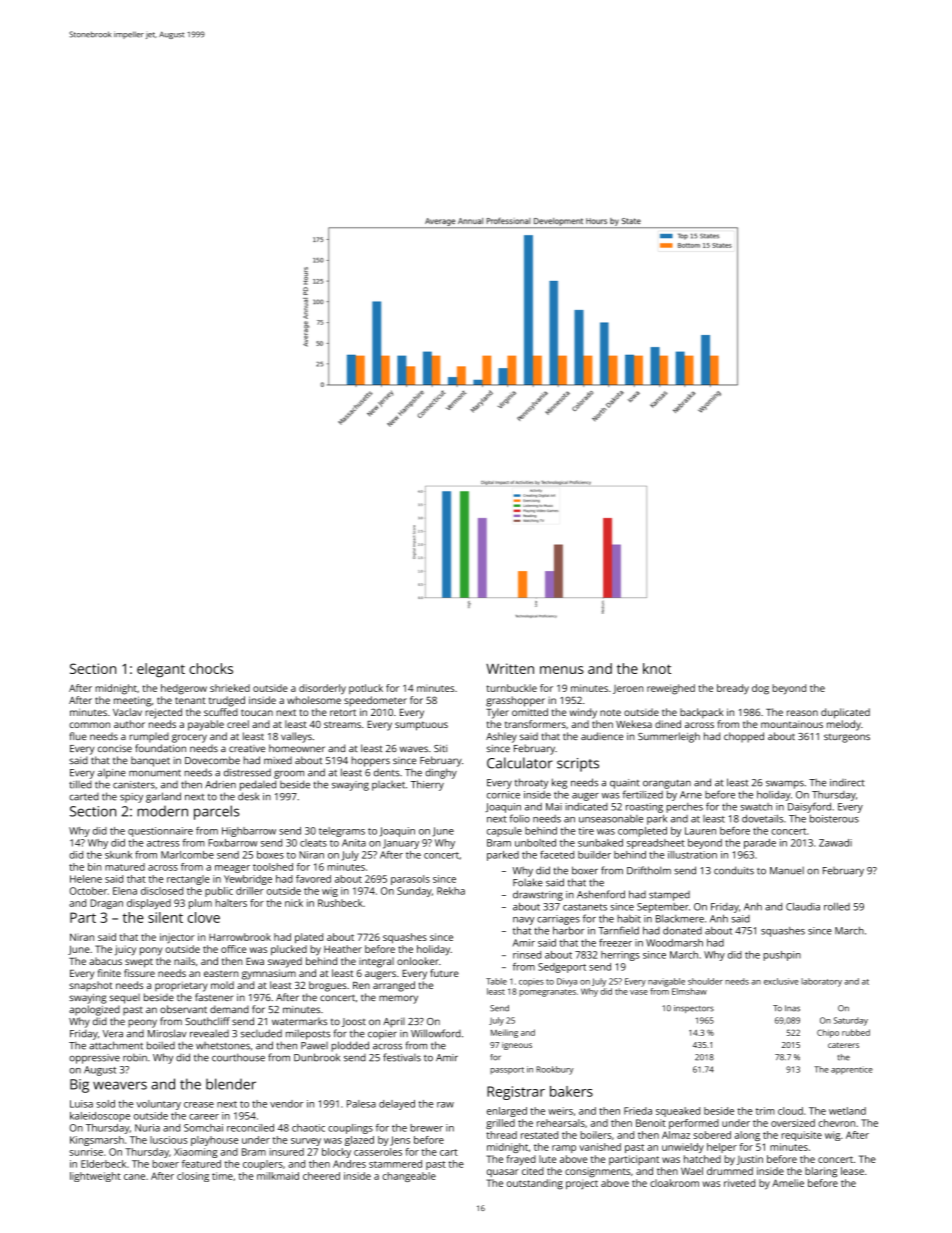  Describe the element at coordinates (680, 919) in the page. I see `Blackmere` at that location.
